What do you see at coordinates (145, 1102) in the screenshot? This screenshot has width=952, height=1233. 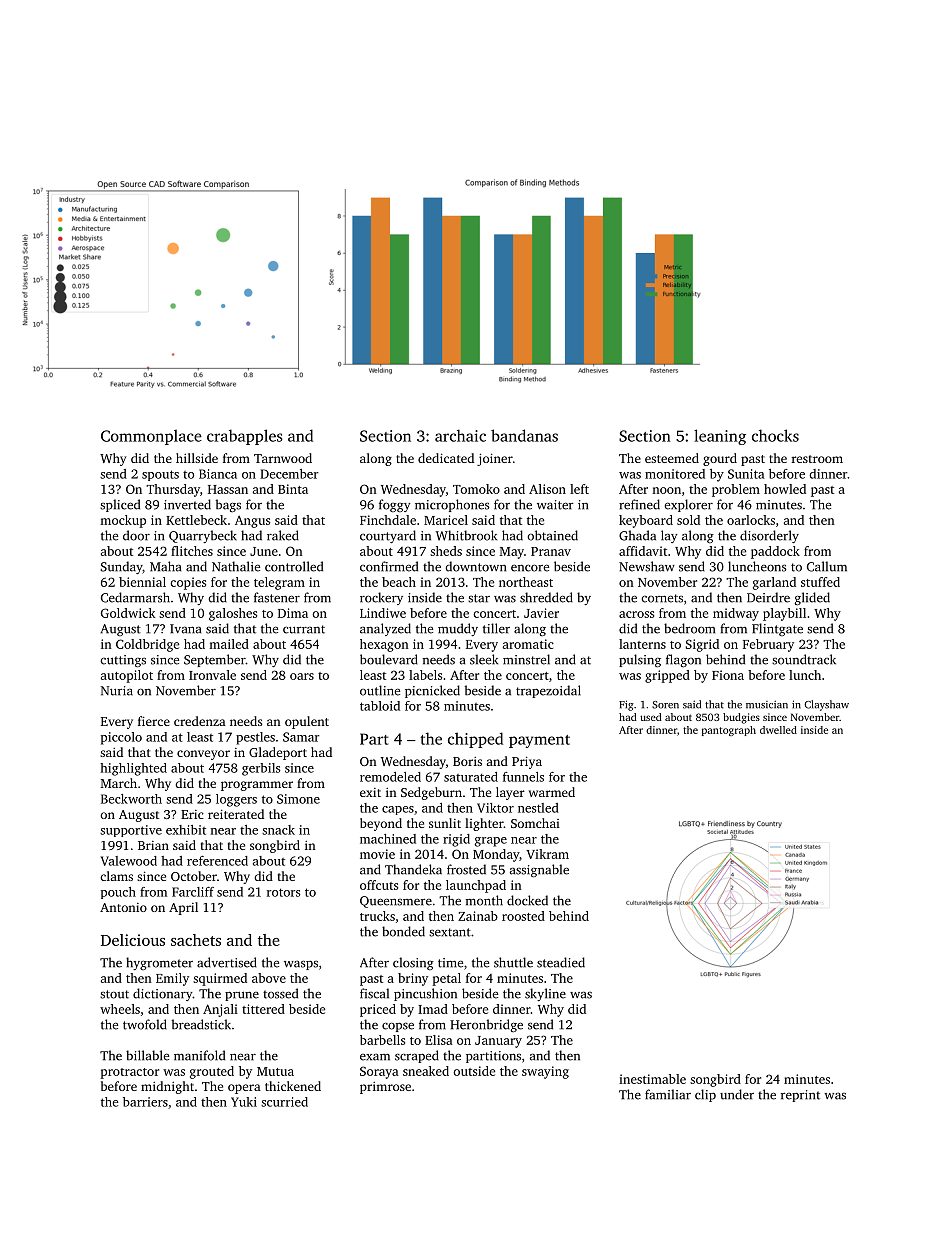 I see `barriers` at bounding box center [145, 1102].
